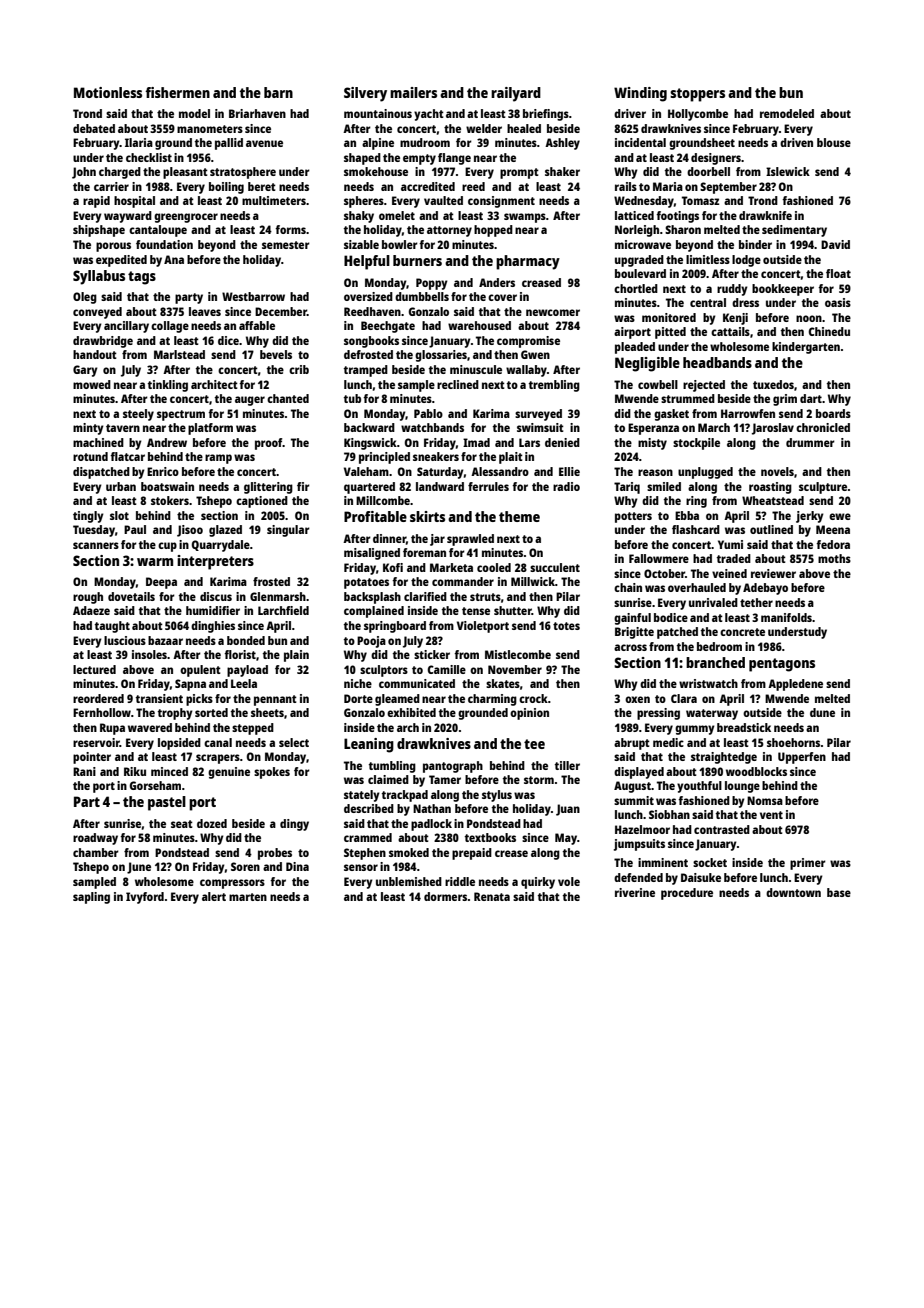  What do you see at coordinates (139, 868) in the page?
I see `June` at bounding box center [139, 868].
